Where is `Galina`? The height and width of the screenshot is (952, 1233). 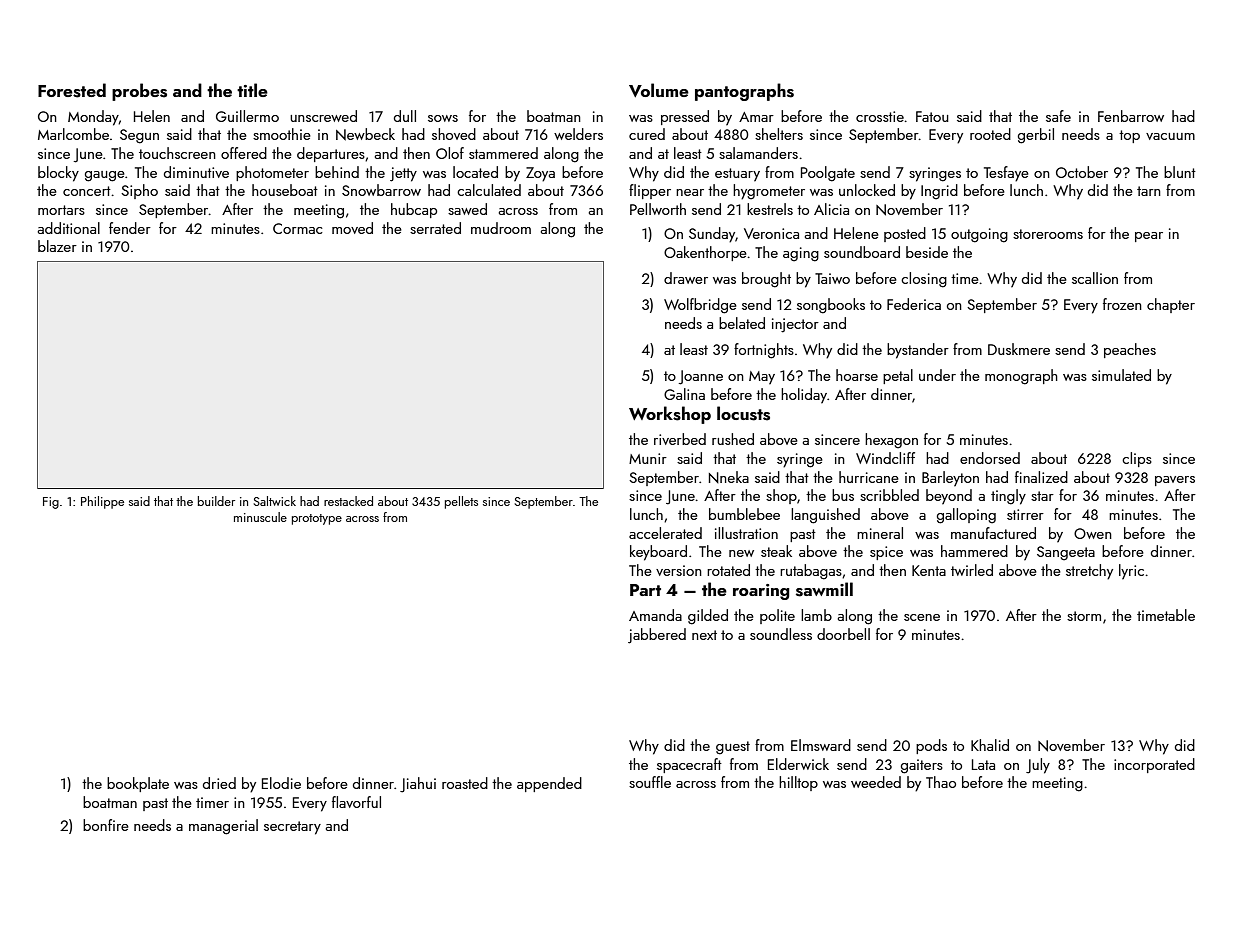 Galina is located at coordinates (684, 394).
